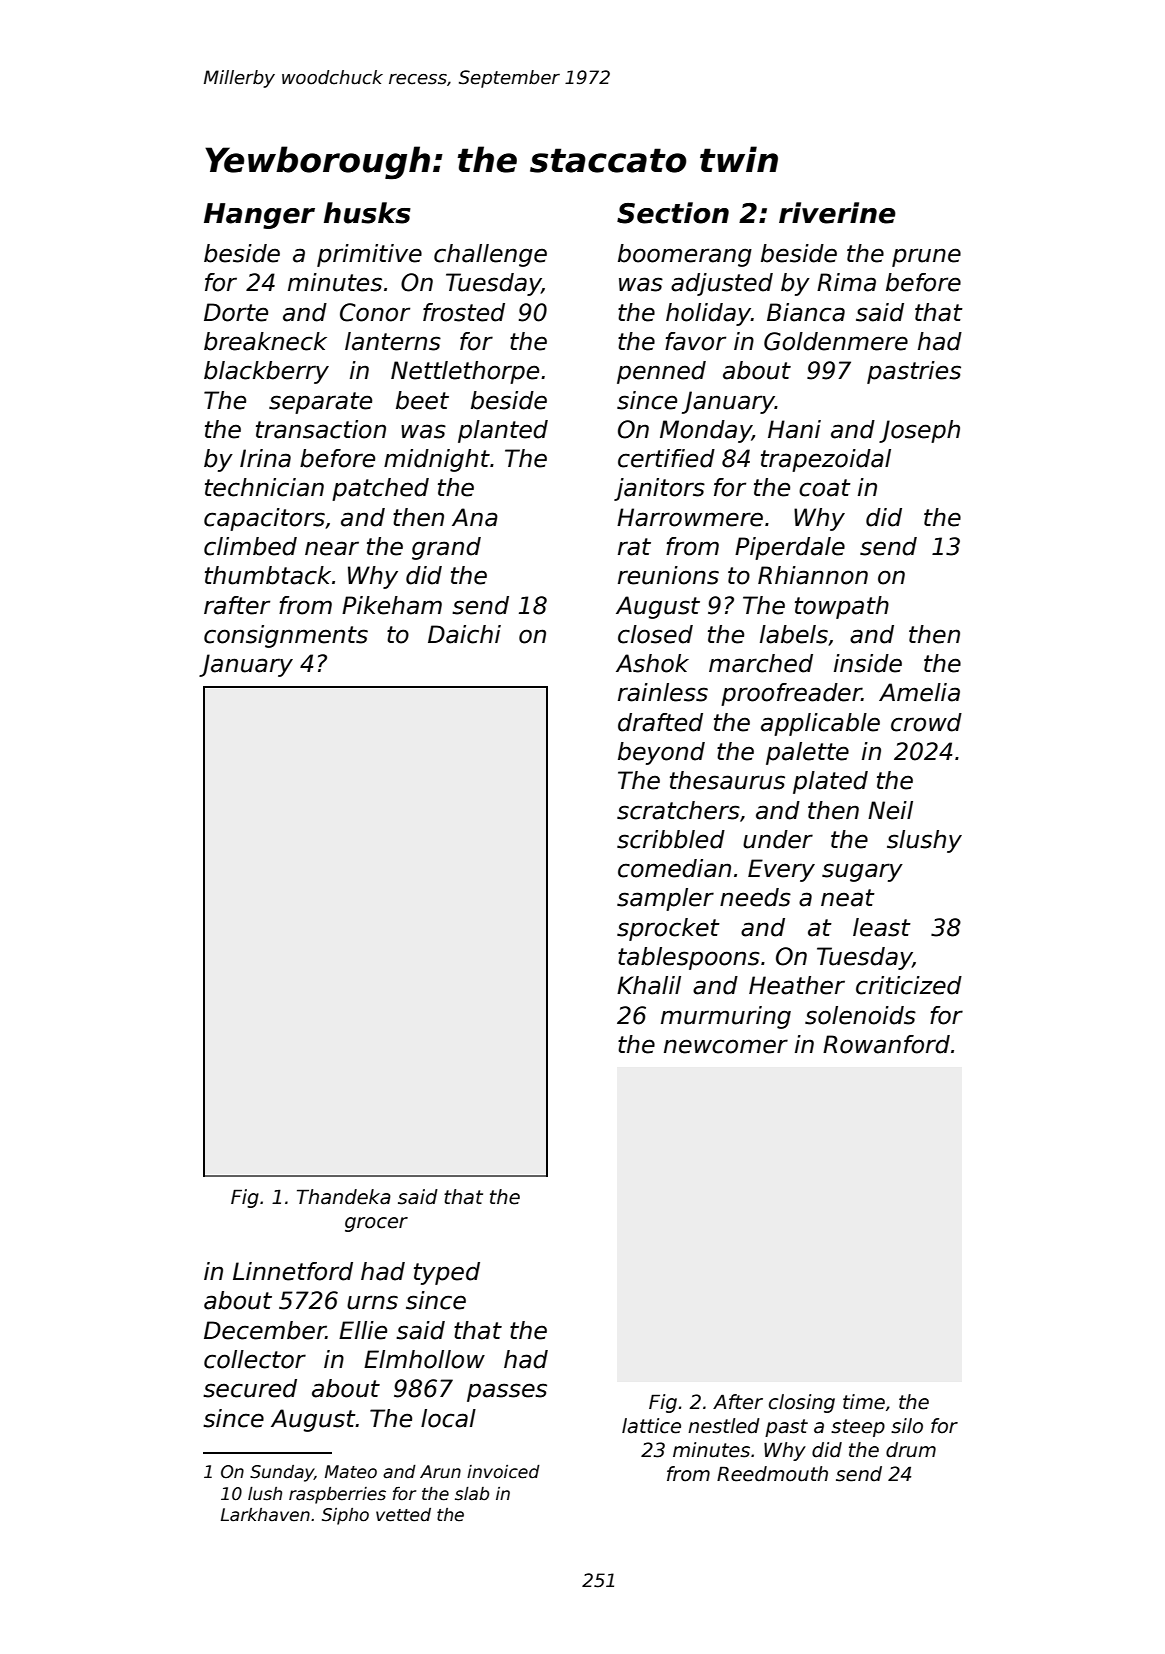 The height and width of the screenshot is (1654, 1165). Describe the element at coordinates (864, 1402) in the screenshot. I see `time` at that location.
